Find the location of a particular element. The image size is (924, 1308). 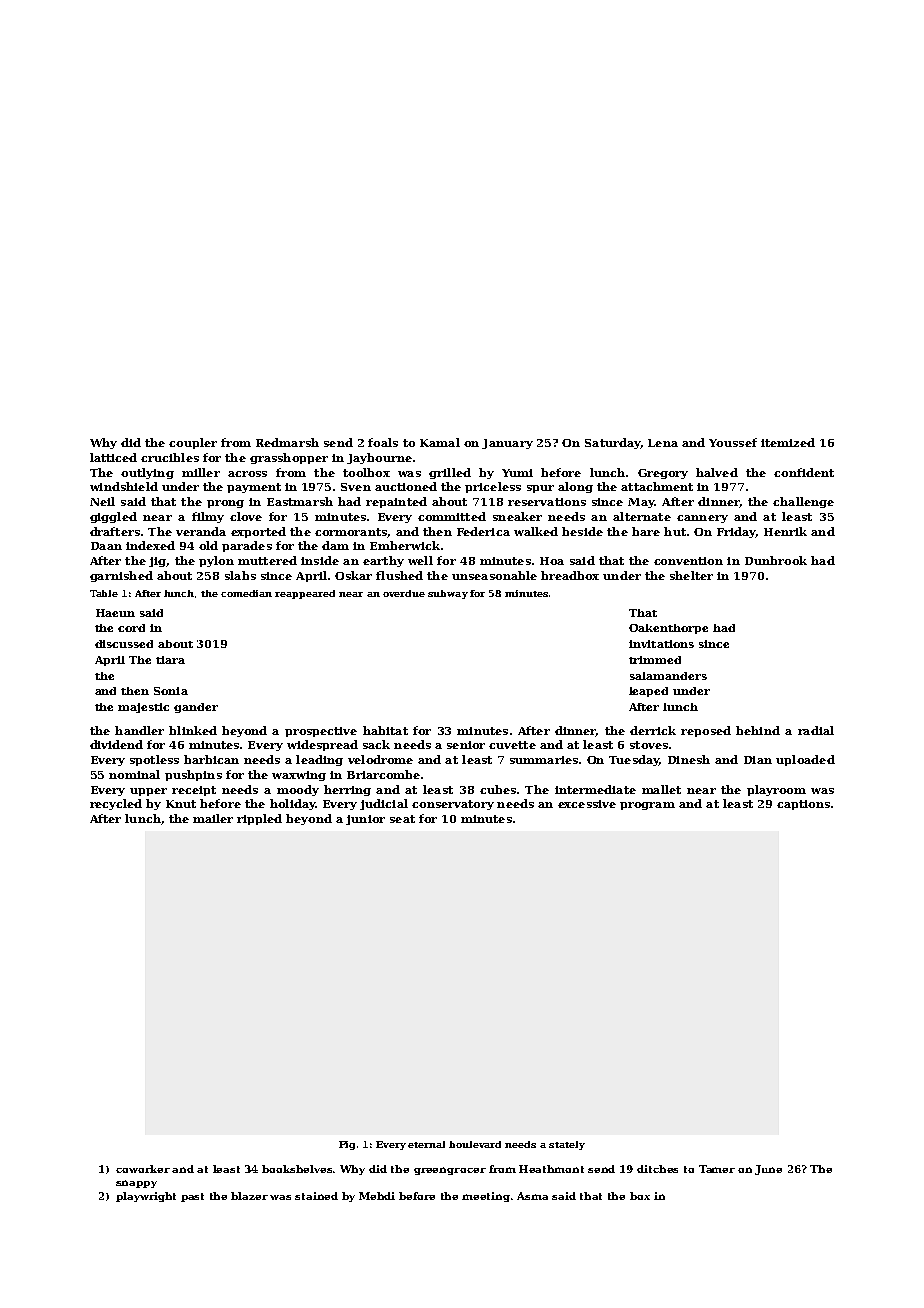

challenge is located at coordinates (803, 502).
